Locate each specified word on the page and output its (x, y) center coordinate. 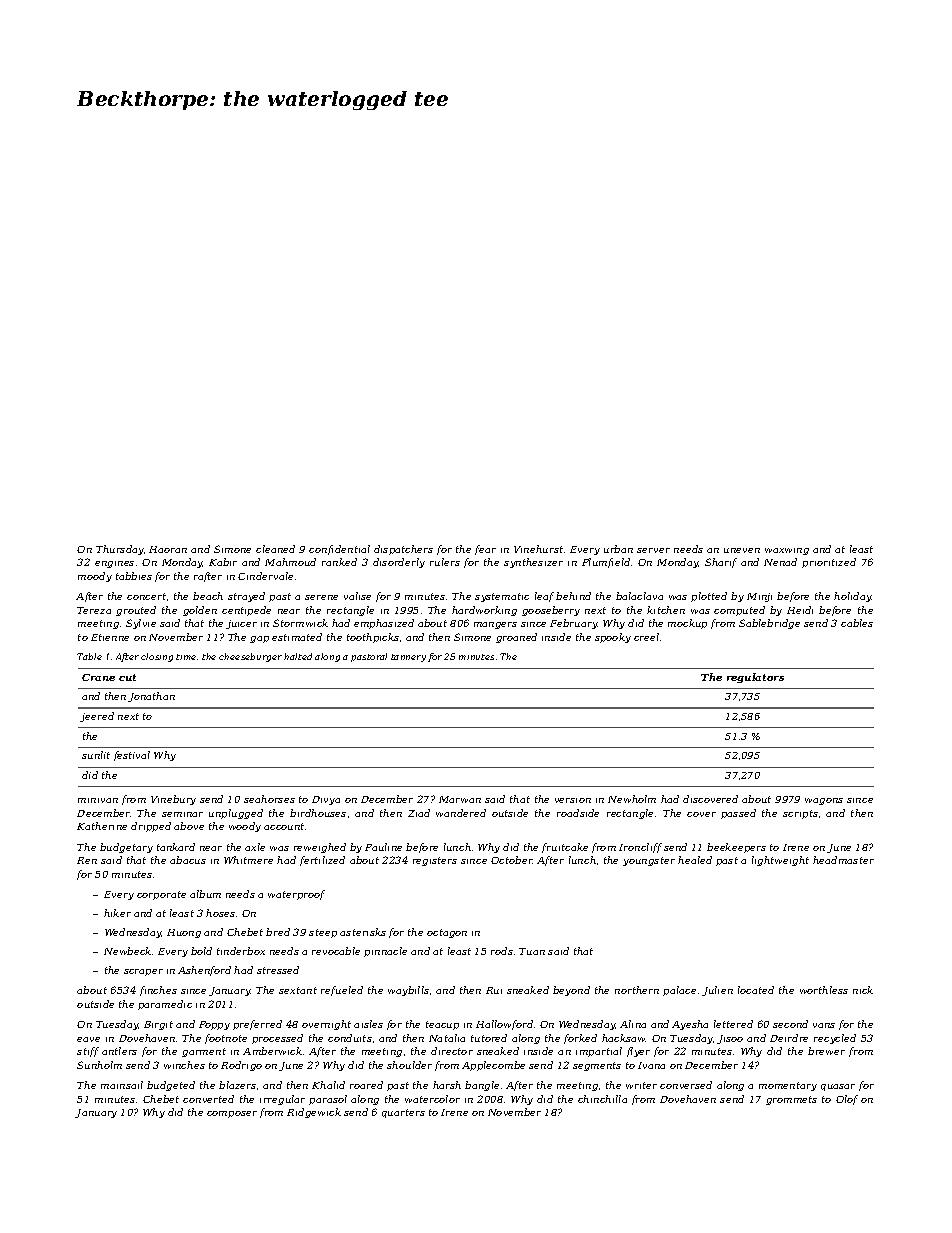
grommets (791, 1100)
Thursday (120, 550)
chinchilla (602, 1099)
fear (485, 550)
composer (232, 1114)
